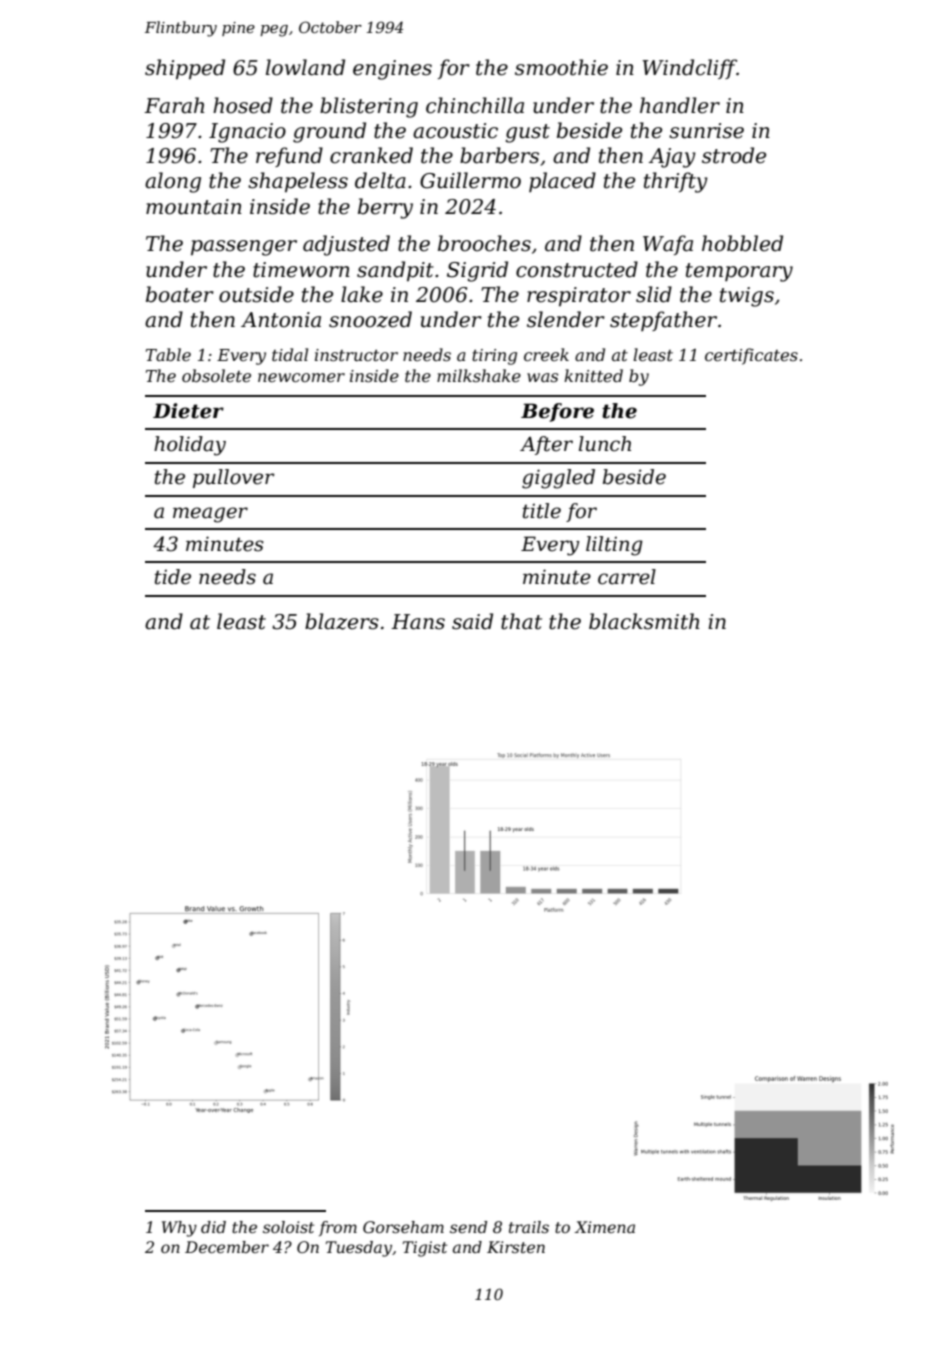 The image size is (949, 1347). What do you see at coordinates (479, 375) in the screenshot?
I see `milkshake` at bounding box center [479, 375].
